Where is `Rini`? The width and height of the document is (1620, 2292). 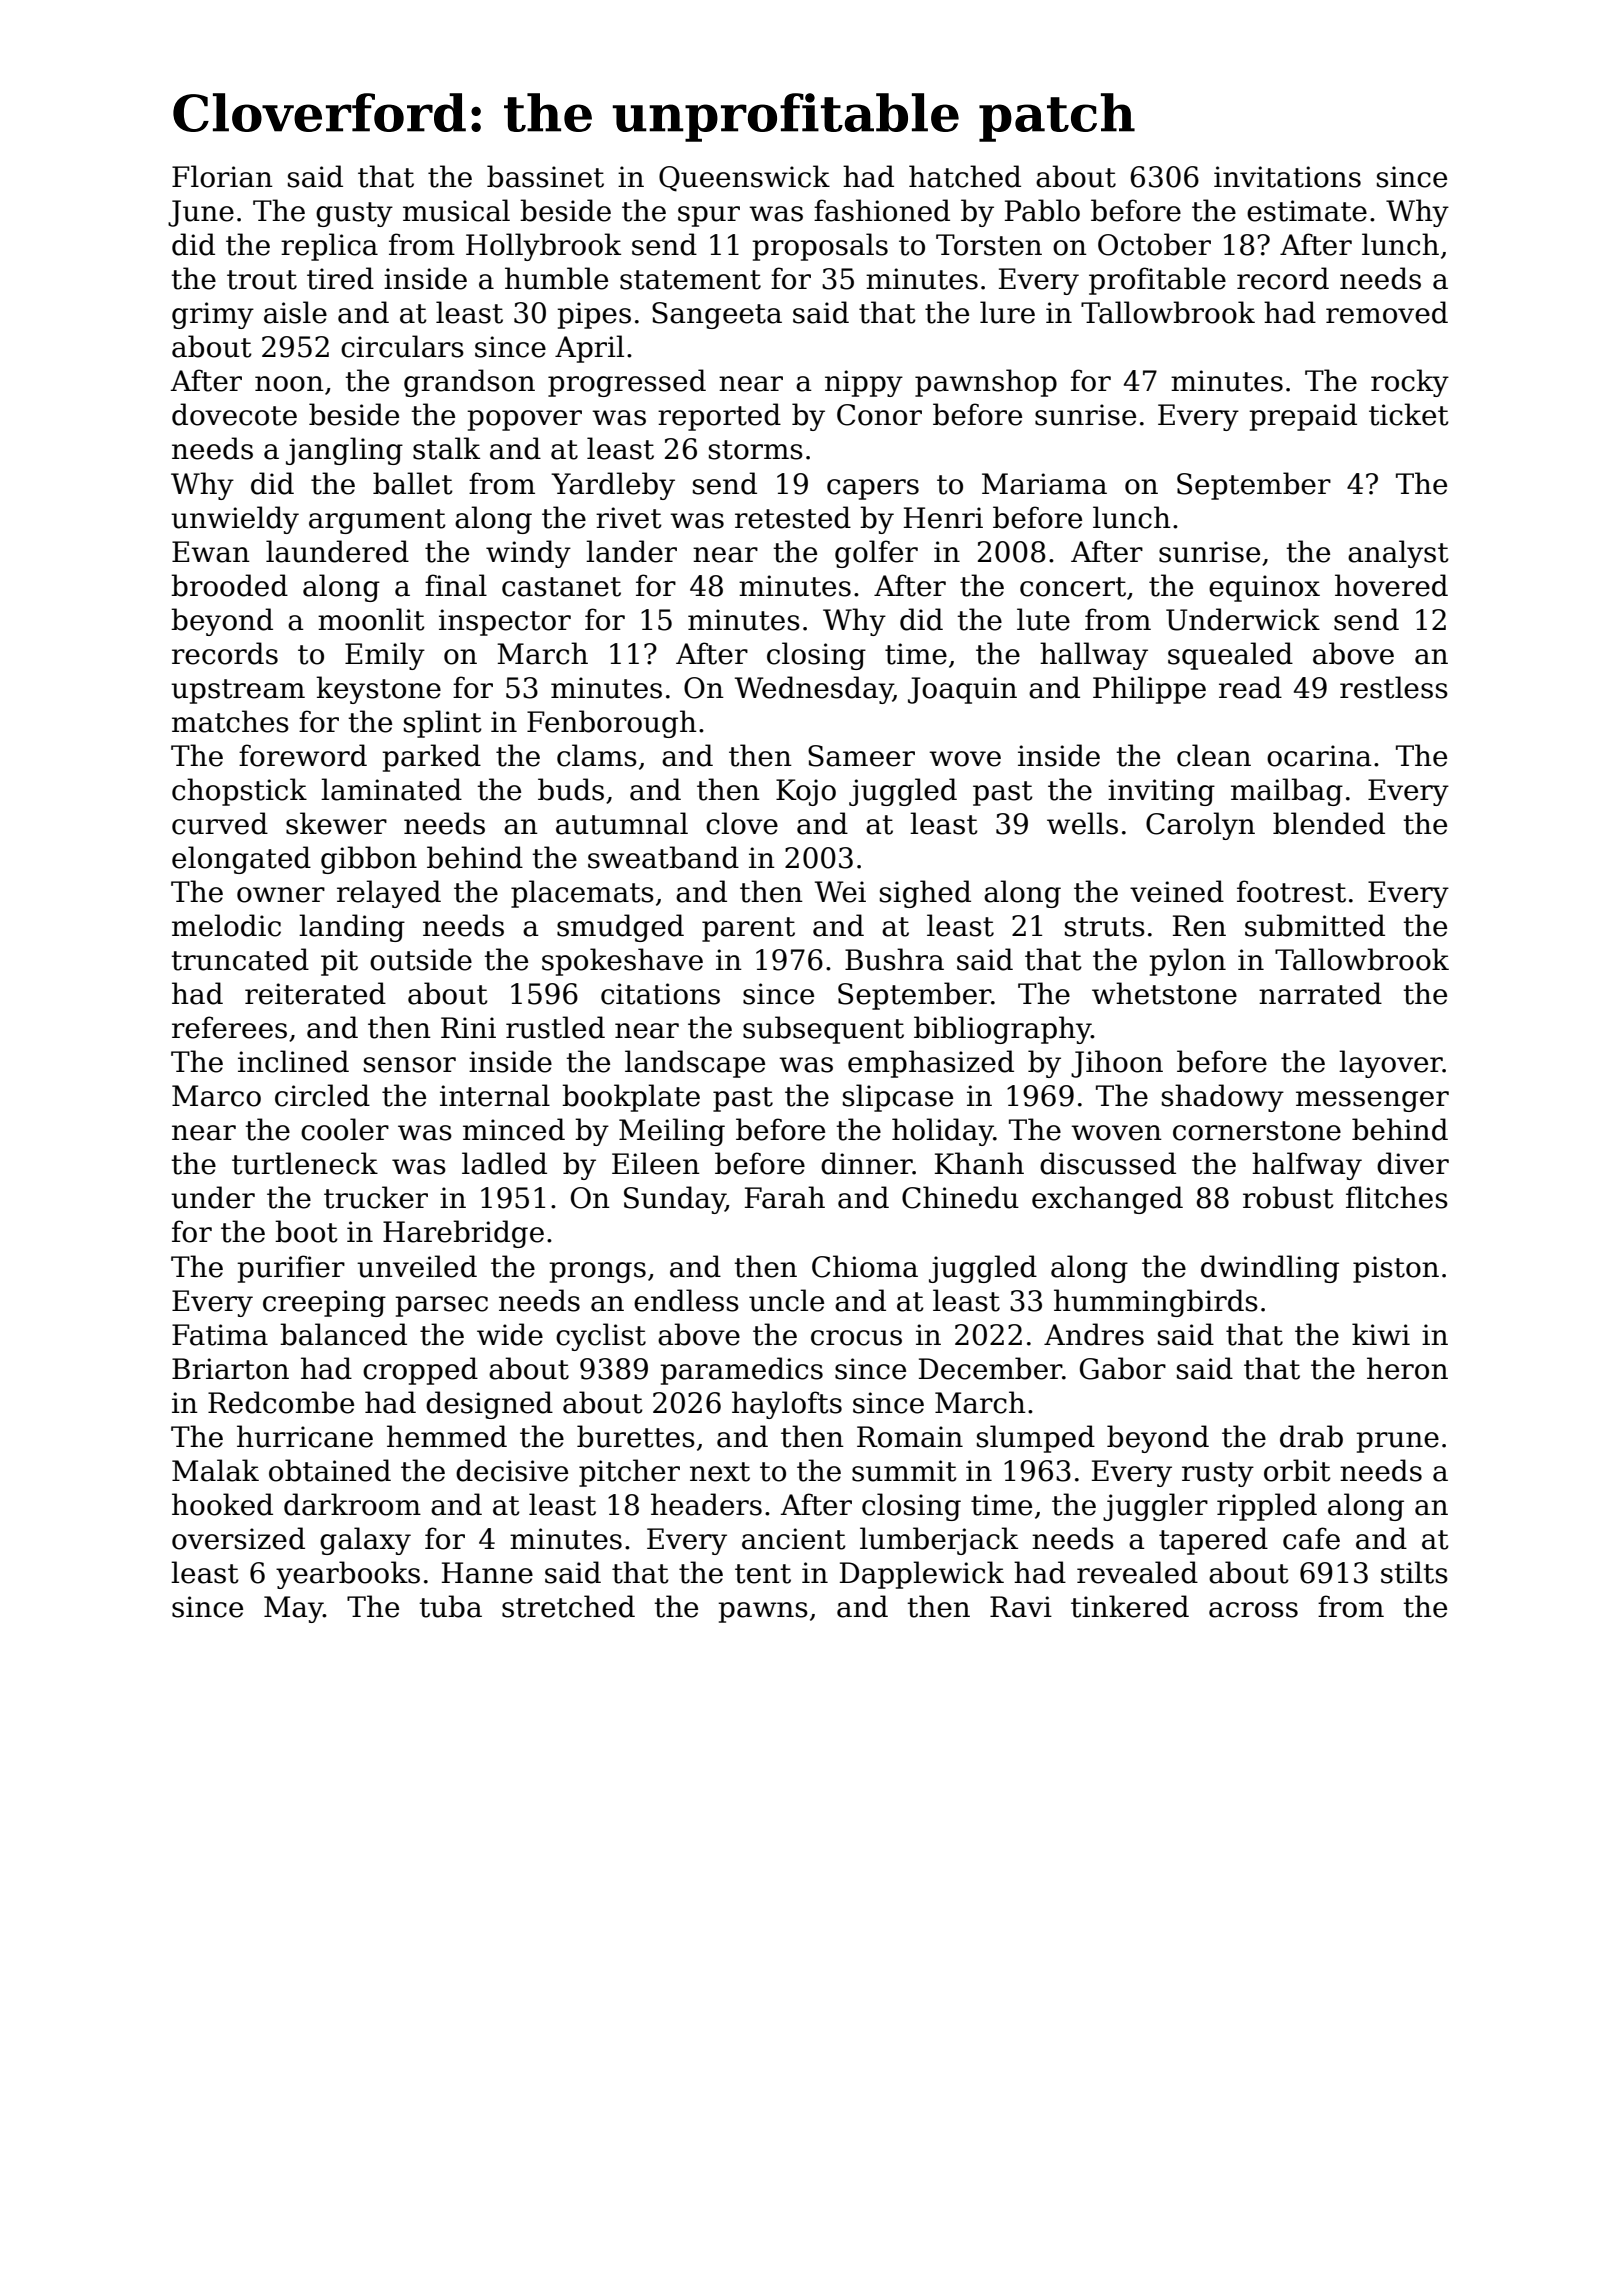
Rini is located at coordinates (468, 1027).
